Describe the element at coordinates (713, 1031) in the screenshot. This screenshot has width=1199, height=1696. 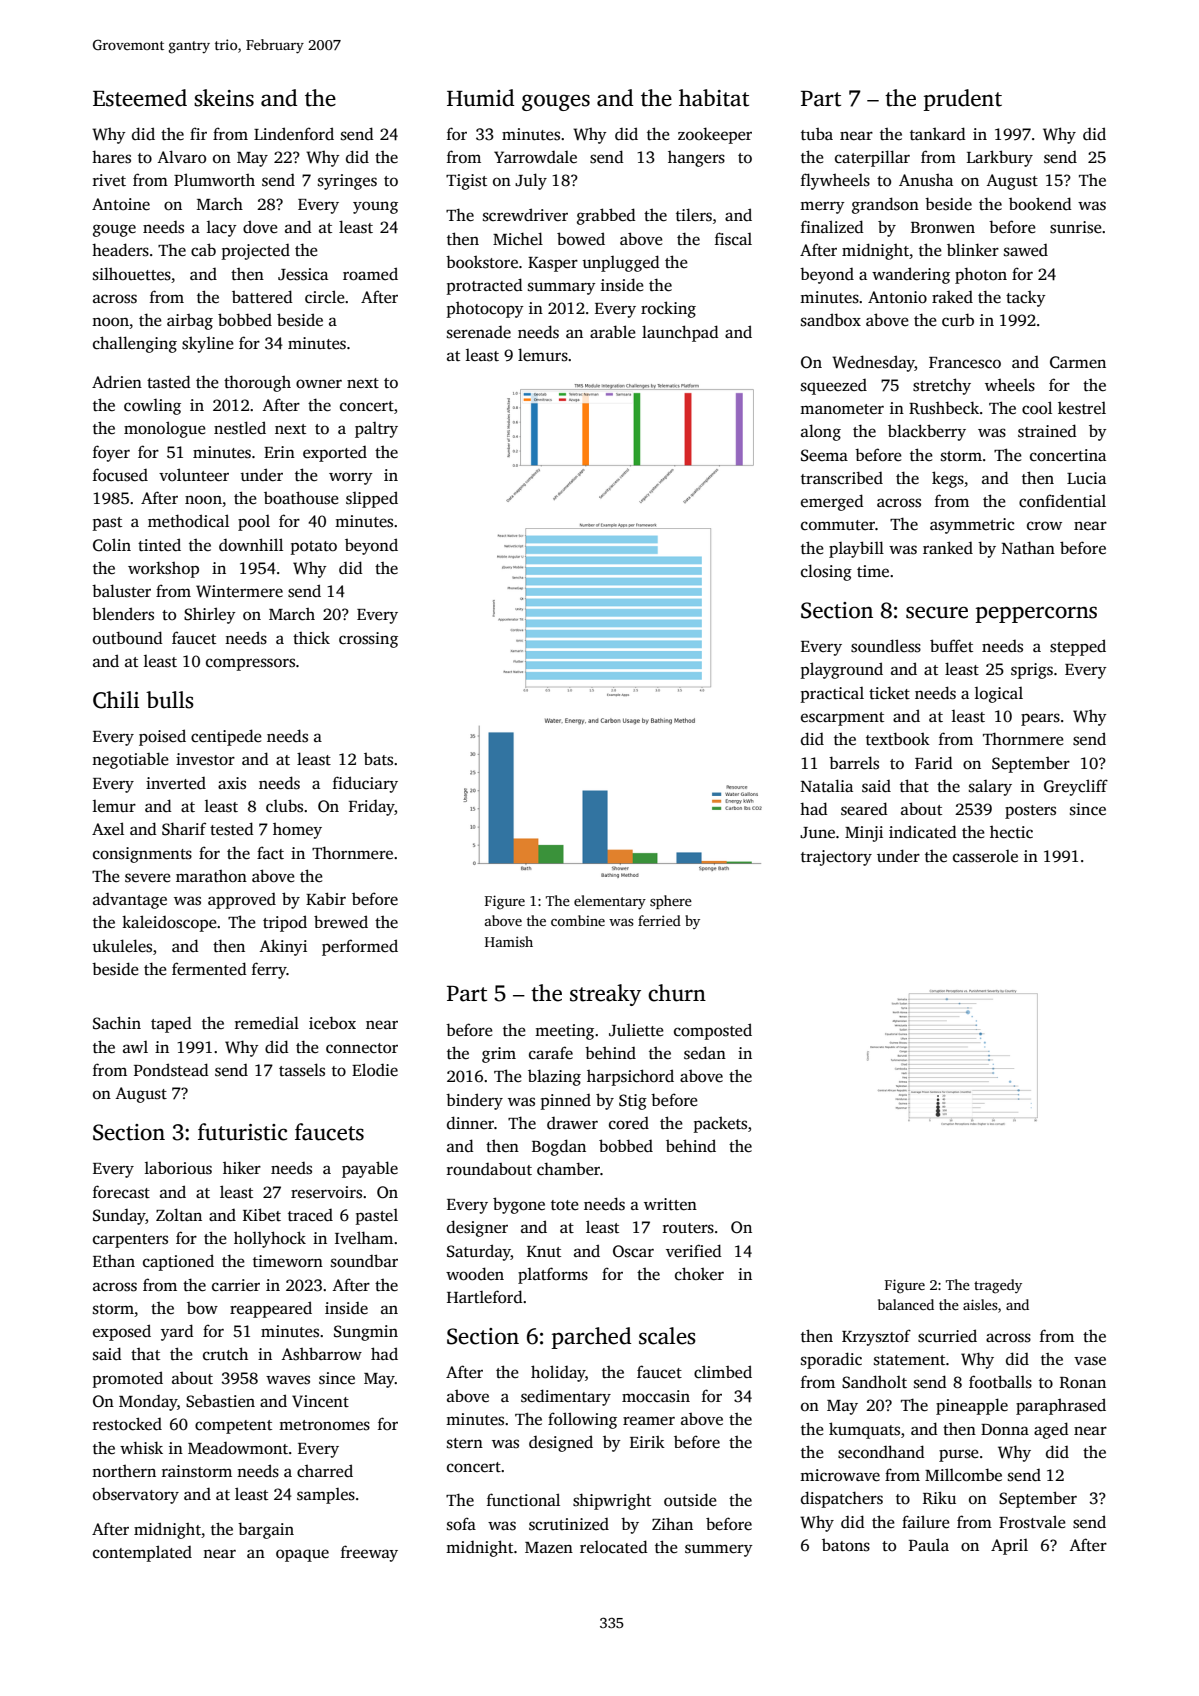
I see `composted` at that location.
